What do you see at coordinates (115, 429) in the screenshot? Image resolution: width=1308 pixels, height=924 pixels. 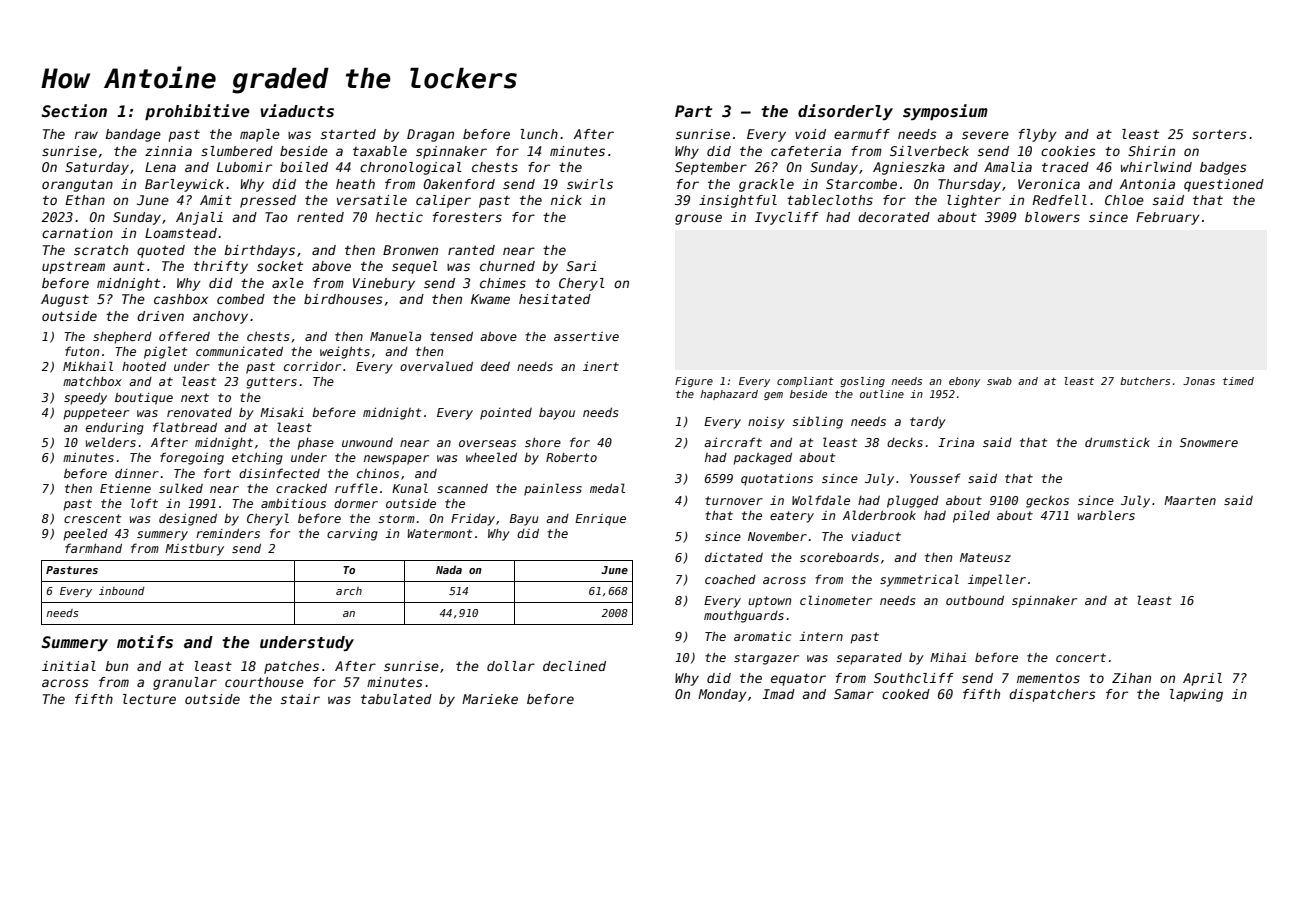 I see `enduring` at bounding box center [115, 429].
